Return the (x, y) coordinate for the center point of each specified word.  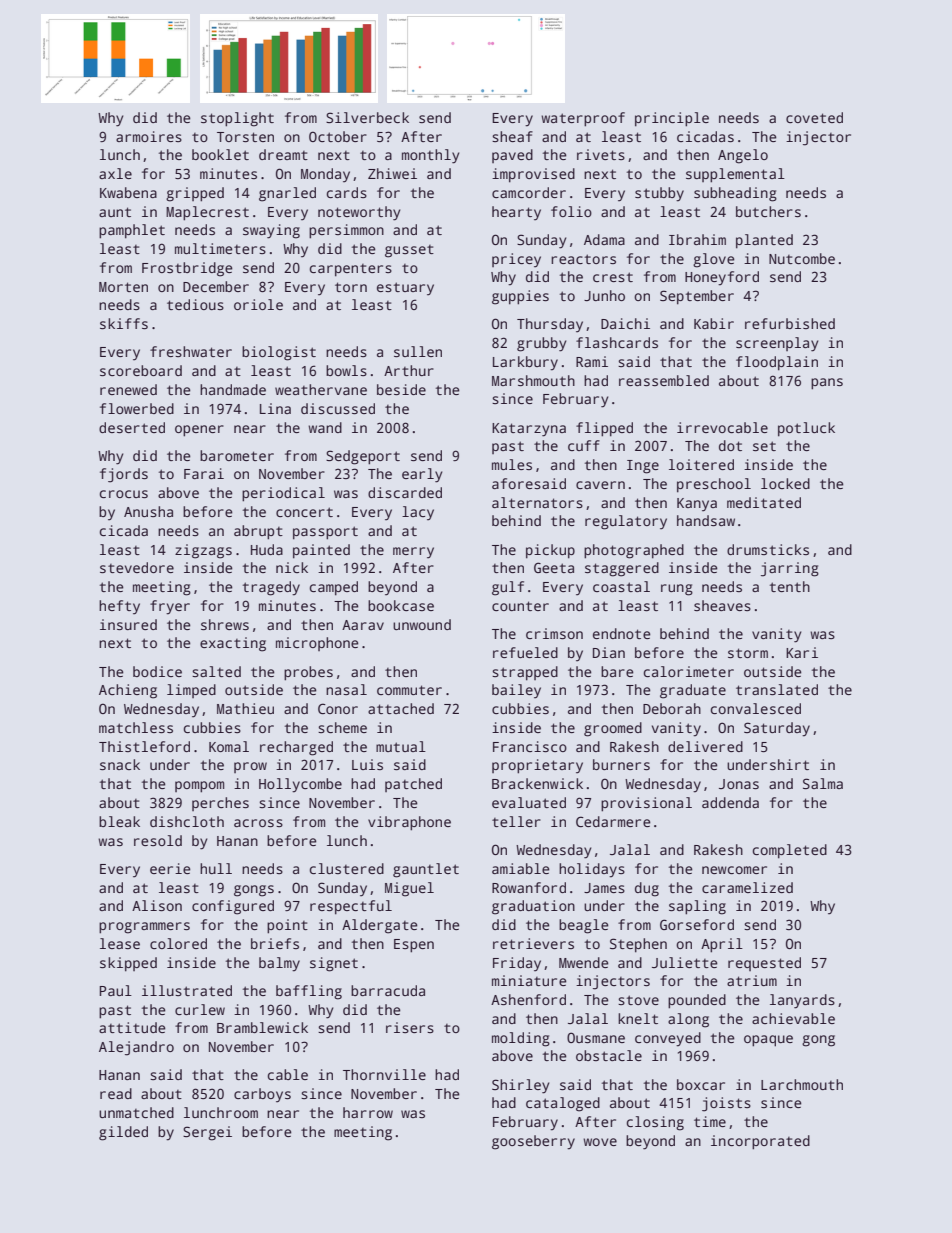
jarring (790, 569)
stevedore (137, 567)
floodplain (777, 363)
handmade (233, 389)
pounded (697, 1001)
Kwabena (128, 192)
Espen (414, 946)
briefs (275, 943)
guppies (520, 297)
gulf (508, 588)
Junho (604, 295)
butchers (768, 211)
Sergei (207, 1133)
